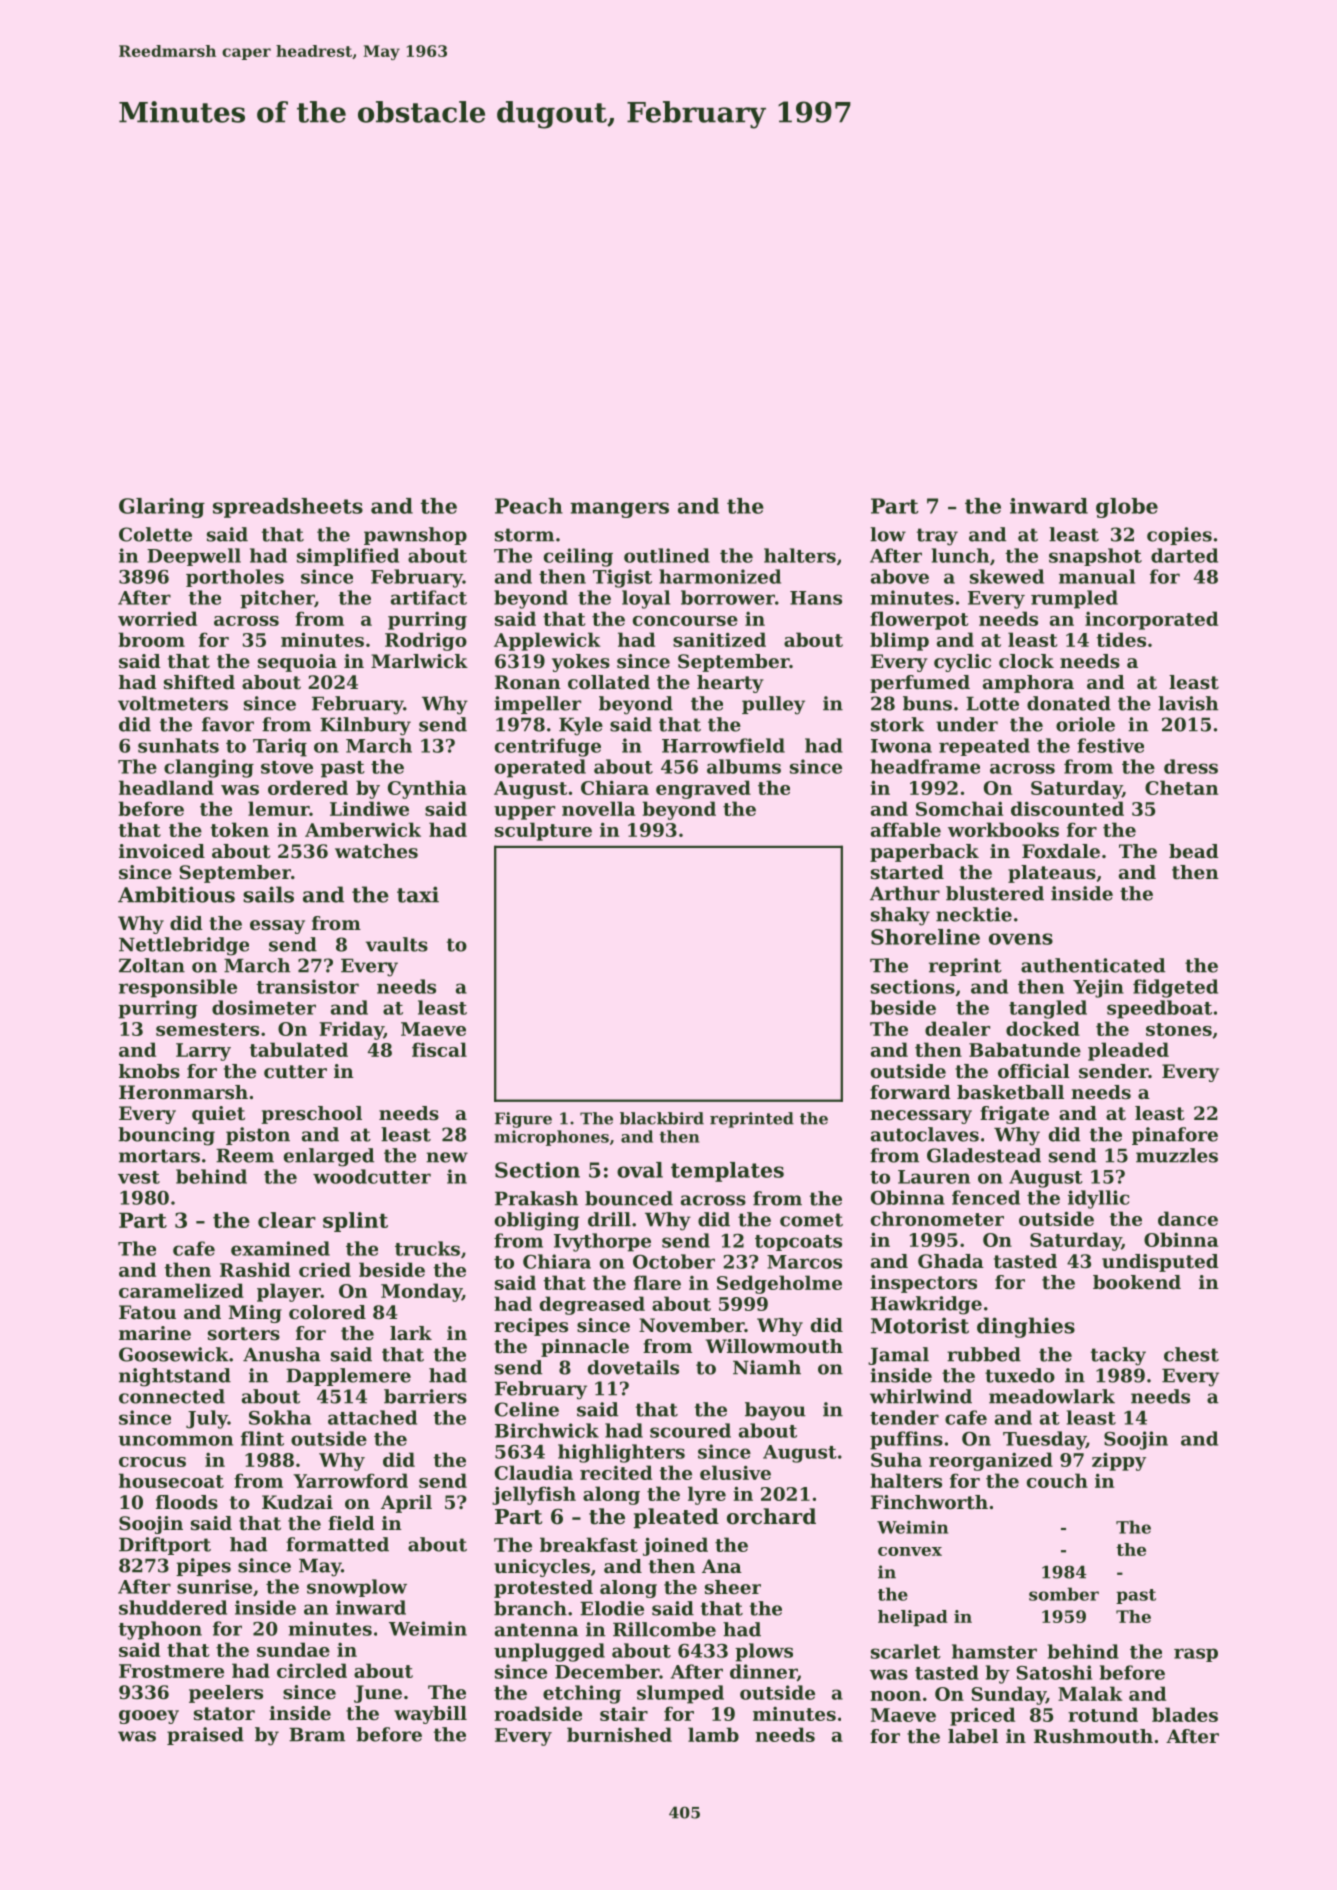 The width and height of the image is (1337, 1890). Describe the element at coordinates (804, 1262) in the image. I see `Marcos` at that location.
